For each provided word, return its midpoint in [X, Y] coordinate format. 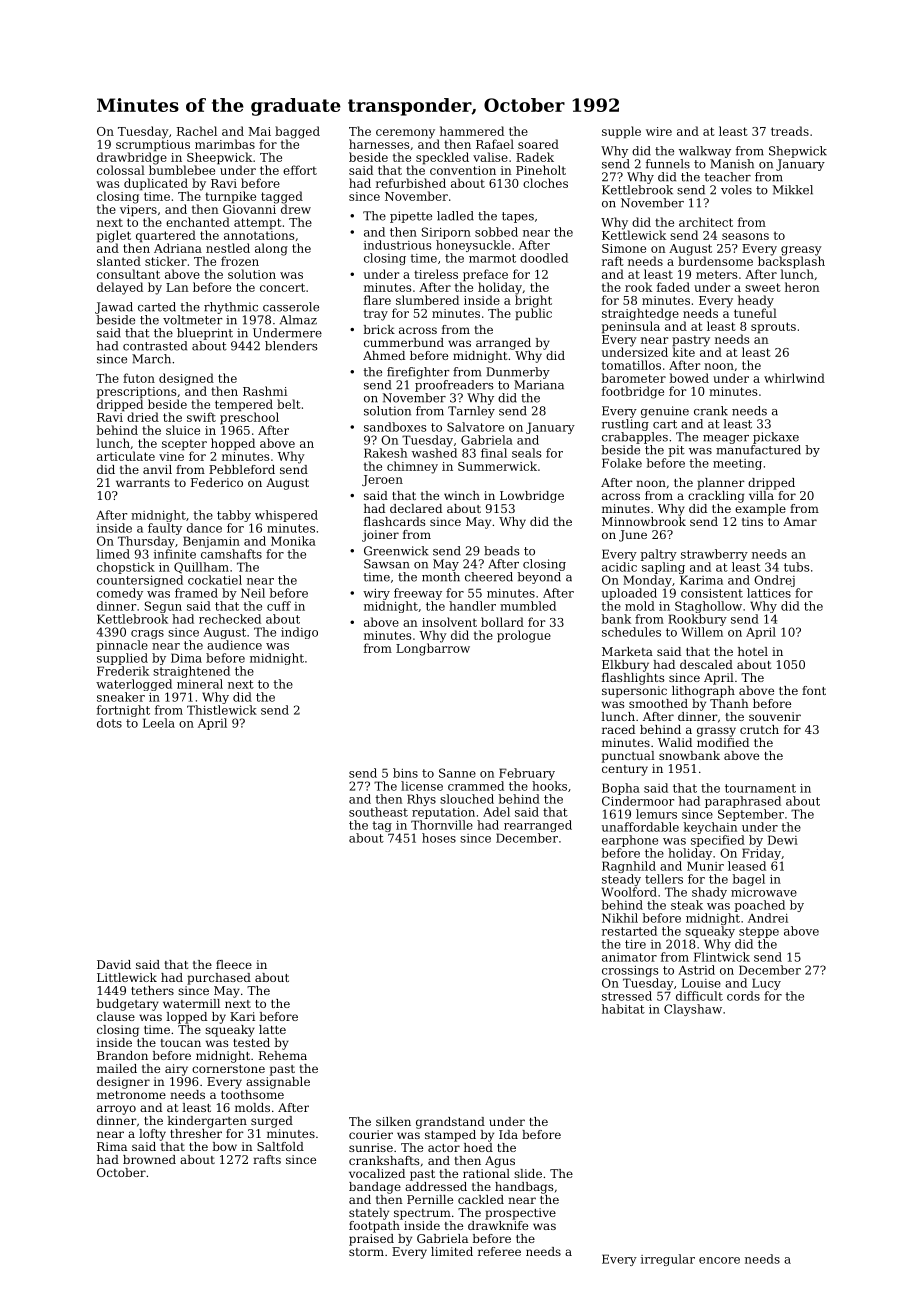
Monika [293, 541]
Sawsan [386, 564]
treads [790, 131]
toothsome [252, 1094]
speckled [442, 158]
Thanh [729, 703]
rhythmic [231, 308]
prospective [520, 1214]
